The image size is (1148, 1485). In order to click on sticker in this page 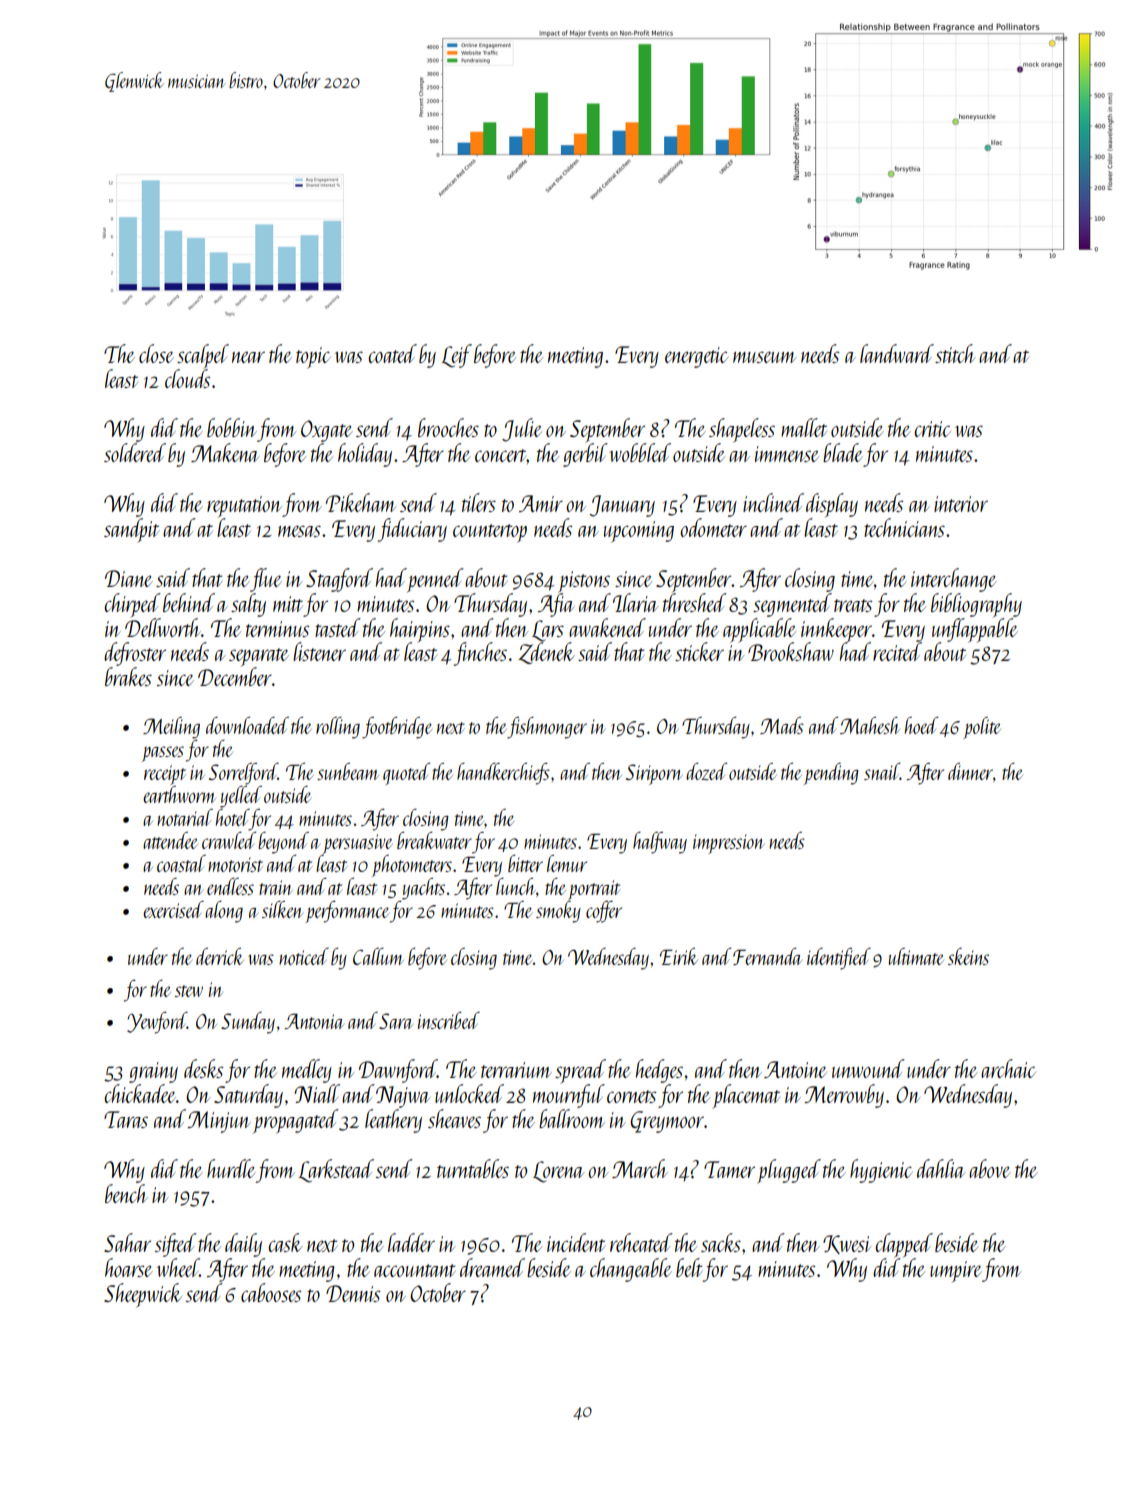, I will do `click(699, 651)`.
